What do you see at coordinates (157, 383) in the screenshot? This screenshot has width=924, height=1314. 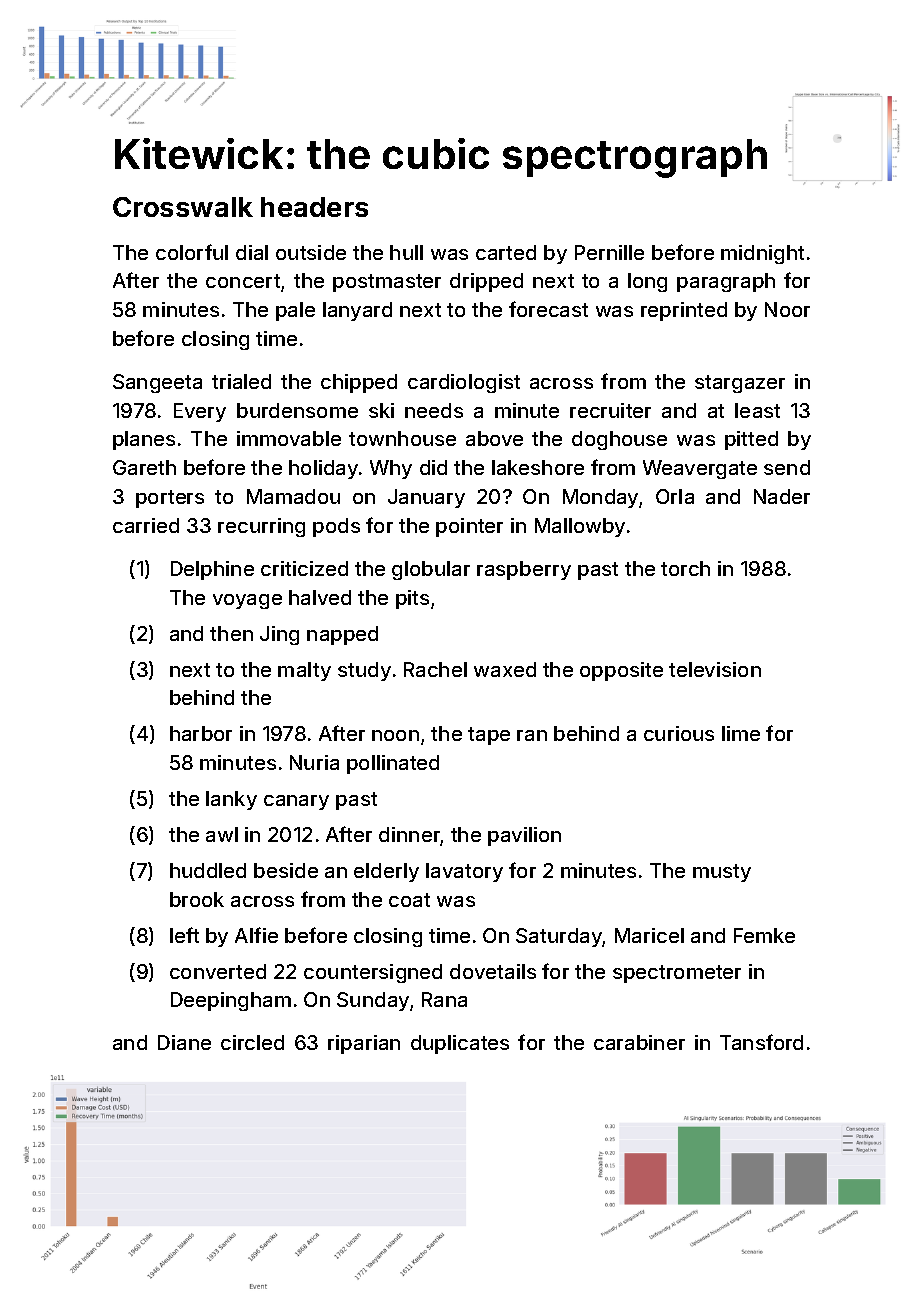 I see `Sangeeta` at bounding box center [157, 383].
